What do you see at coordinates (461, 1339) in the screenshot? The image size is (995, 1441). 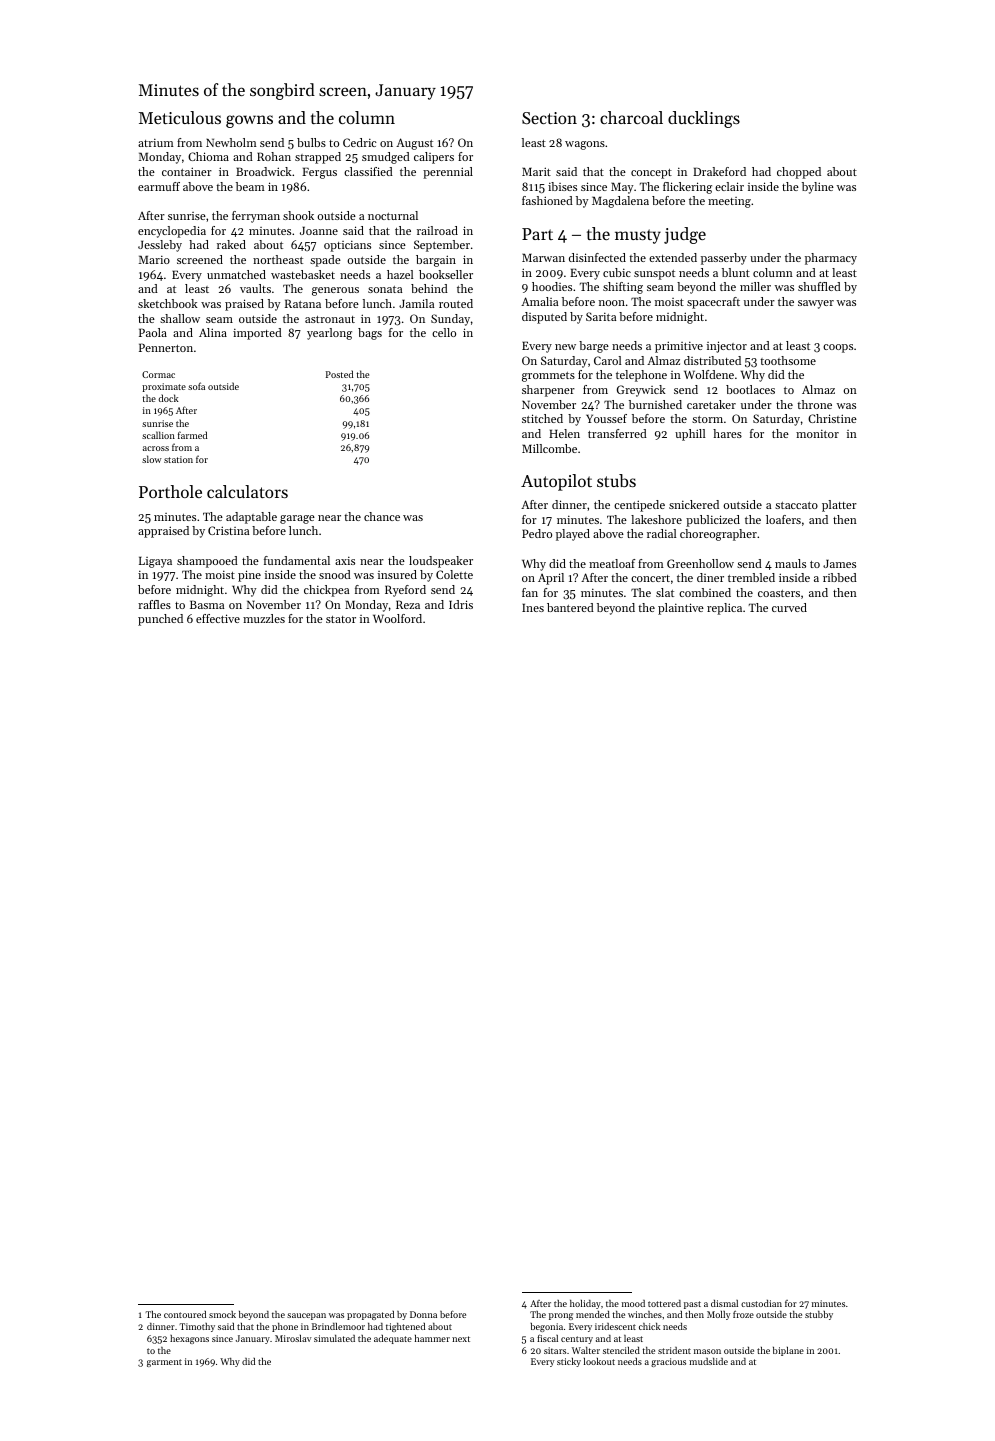 I see `next` at bounding box center [461, 1339].
